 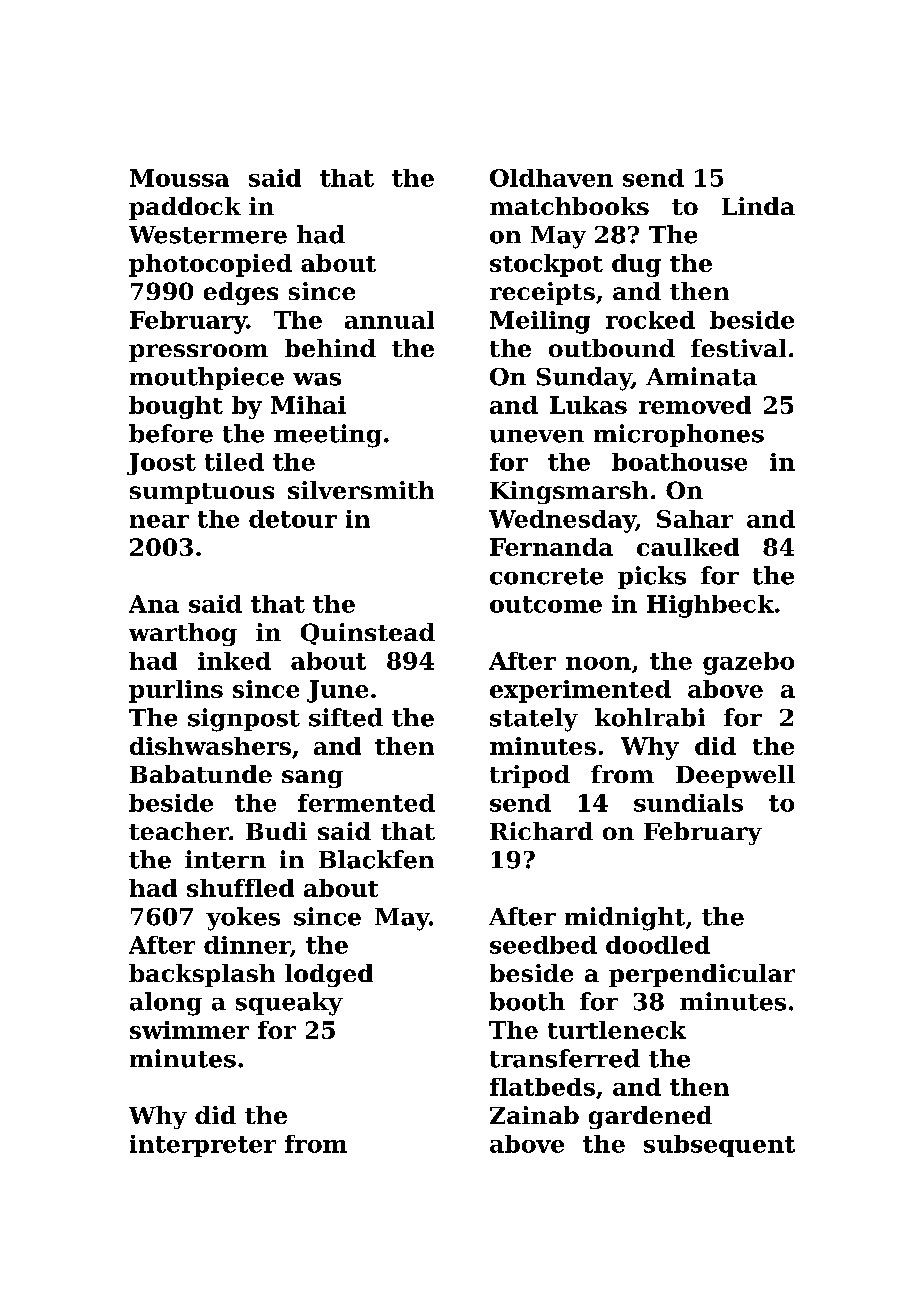 I want to click on Quinstead, so click(x=368, y=634).
